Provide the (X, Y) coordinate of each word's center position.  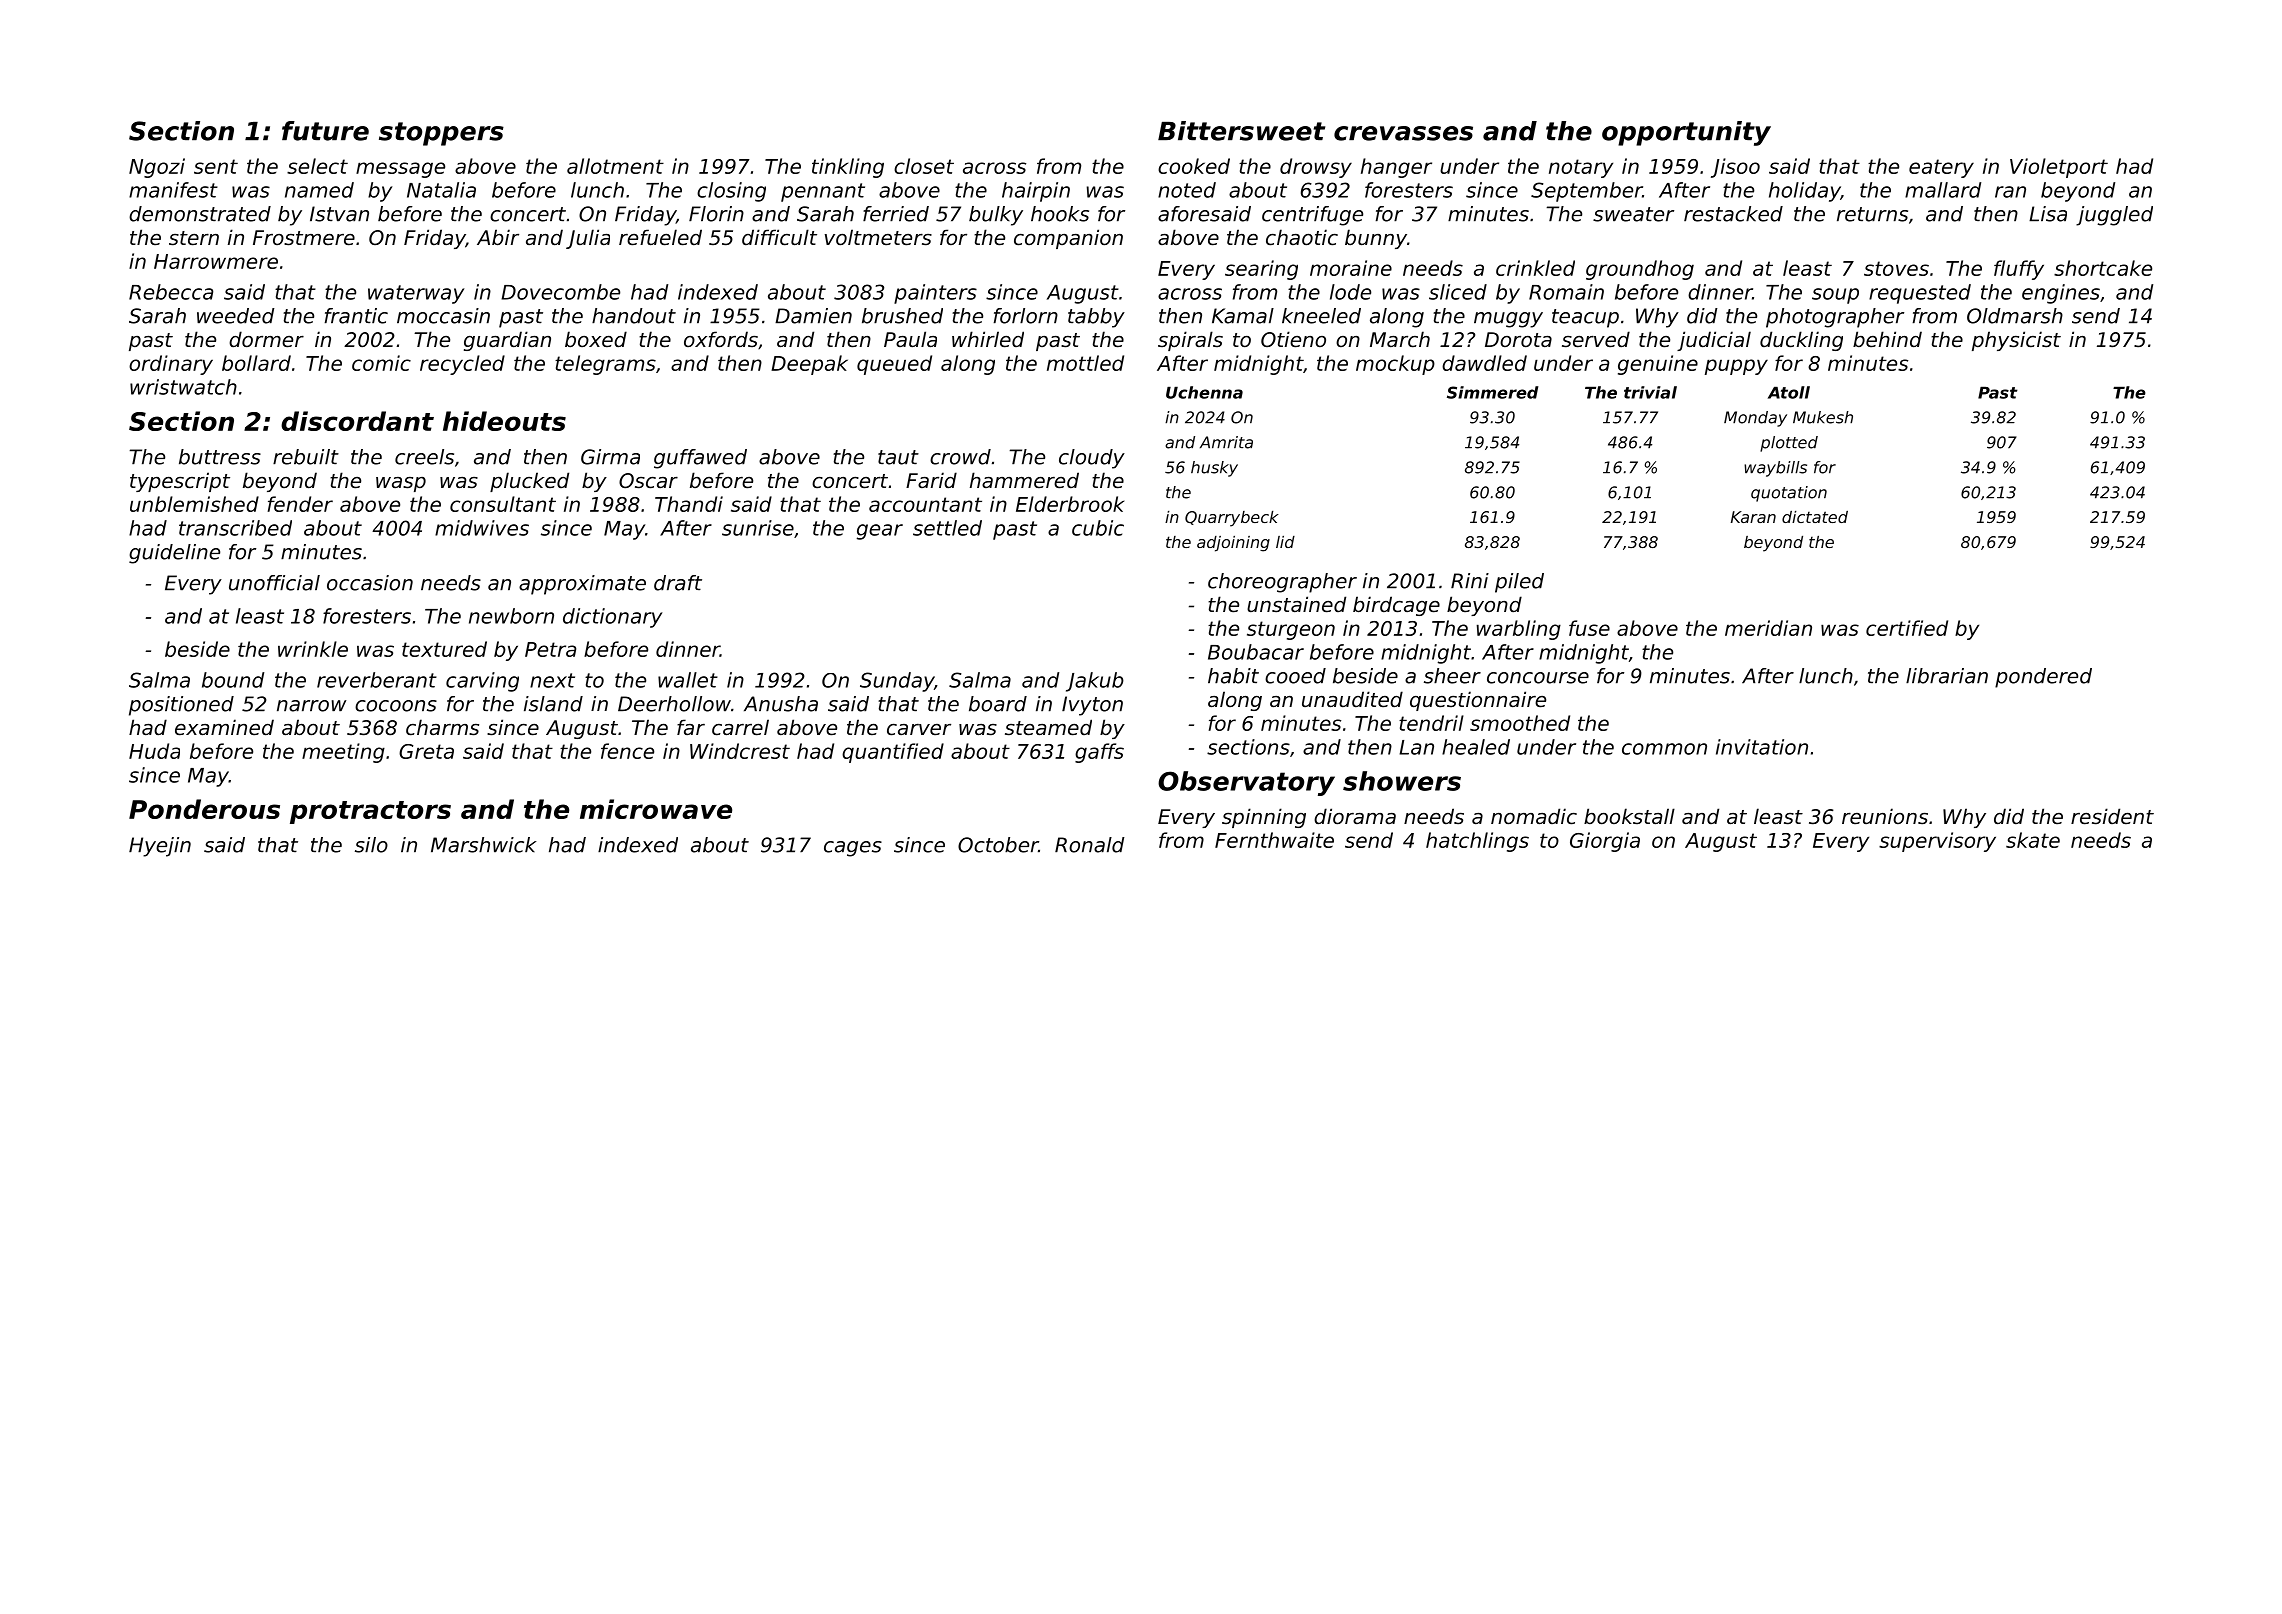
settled (947, 528)
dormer (266, 339)
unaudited (1352, 699)
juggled (2114, 216)
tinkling (848, 168)
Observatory (1246, 783)
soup (1835, 296)
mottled (1085, 363)
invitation (1762, 747)
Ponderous (204, 809)
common (1664, 749)
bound (233, 680)
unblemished (194, 504)
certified (1907, 628)
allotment (615, 166)
